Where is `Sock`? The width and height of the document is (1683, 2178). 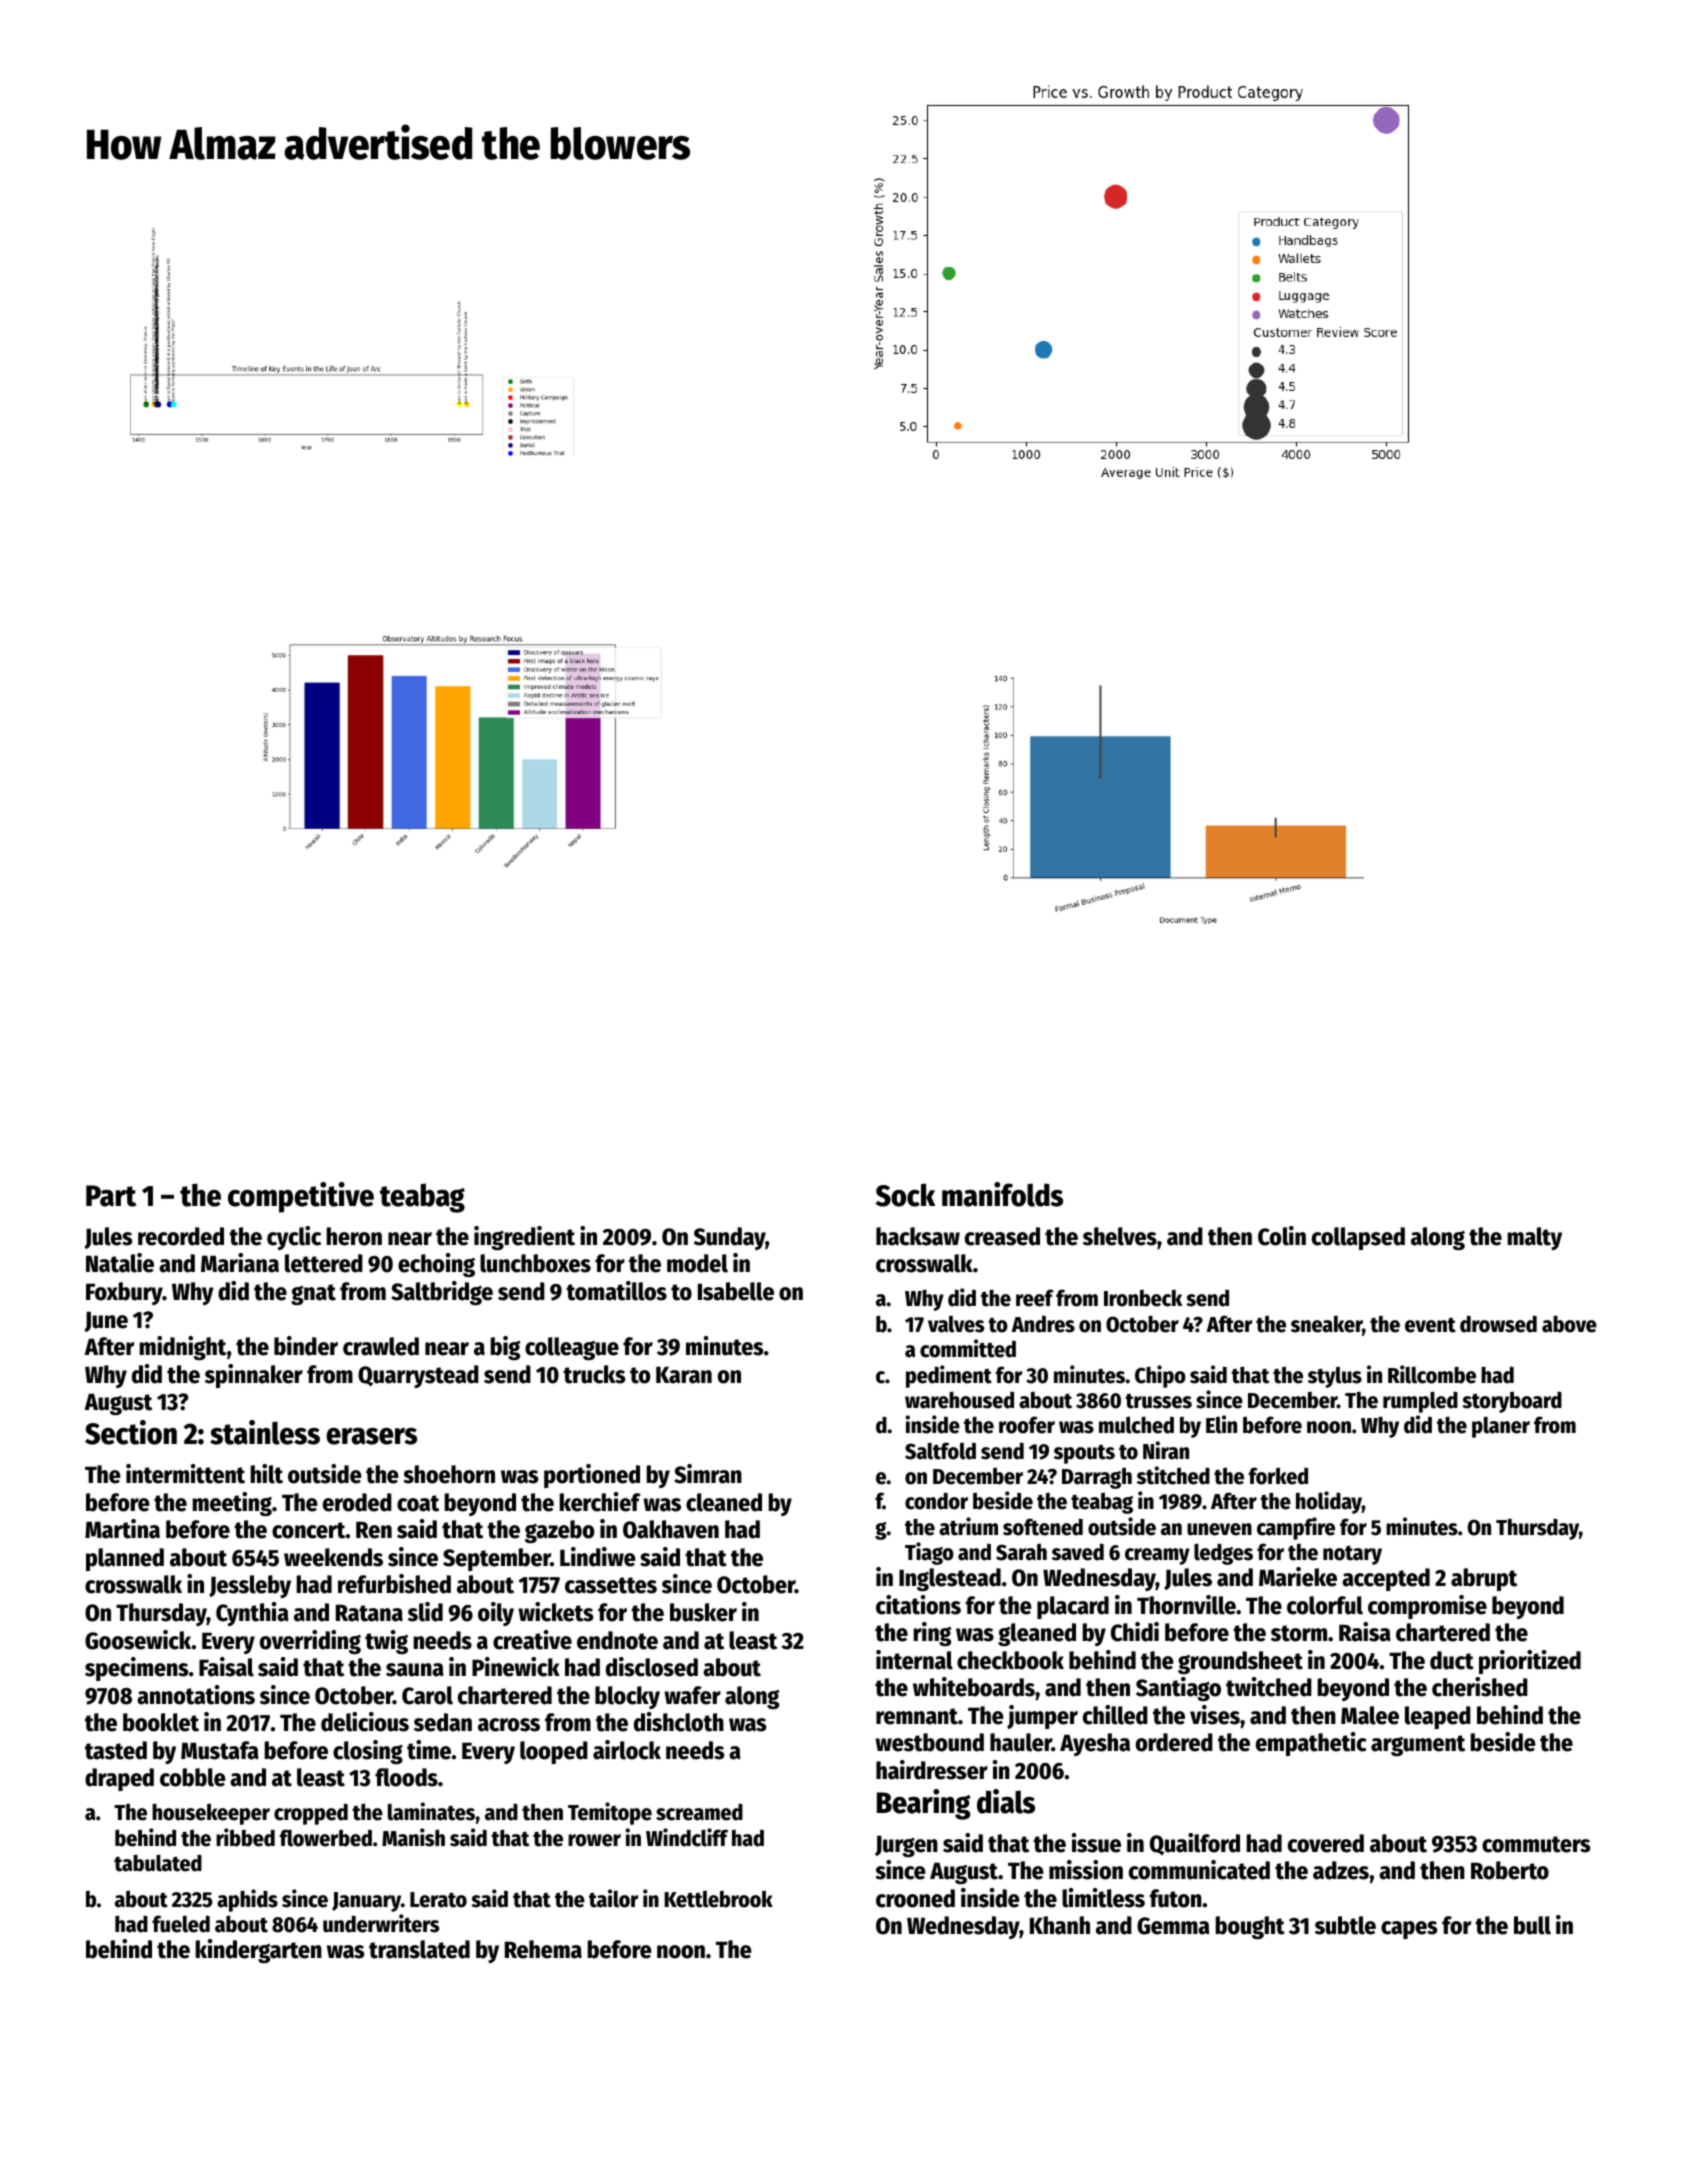 Sock is located at coordinates (905, 1195).
